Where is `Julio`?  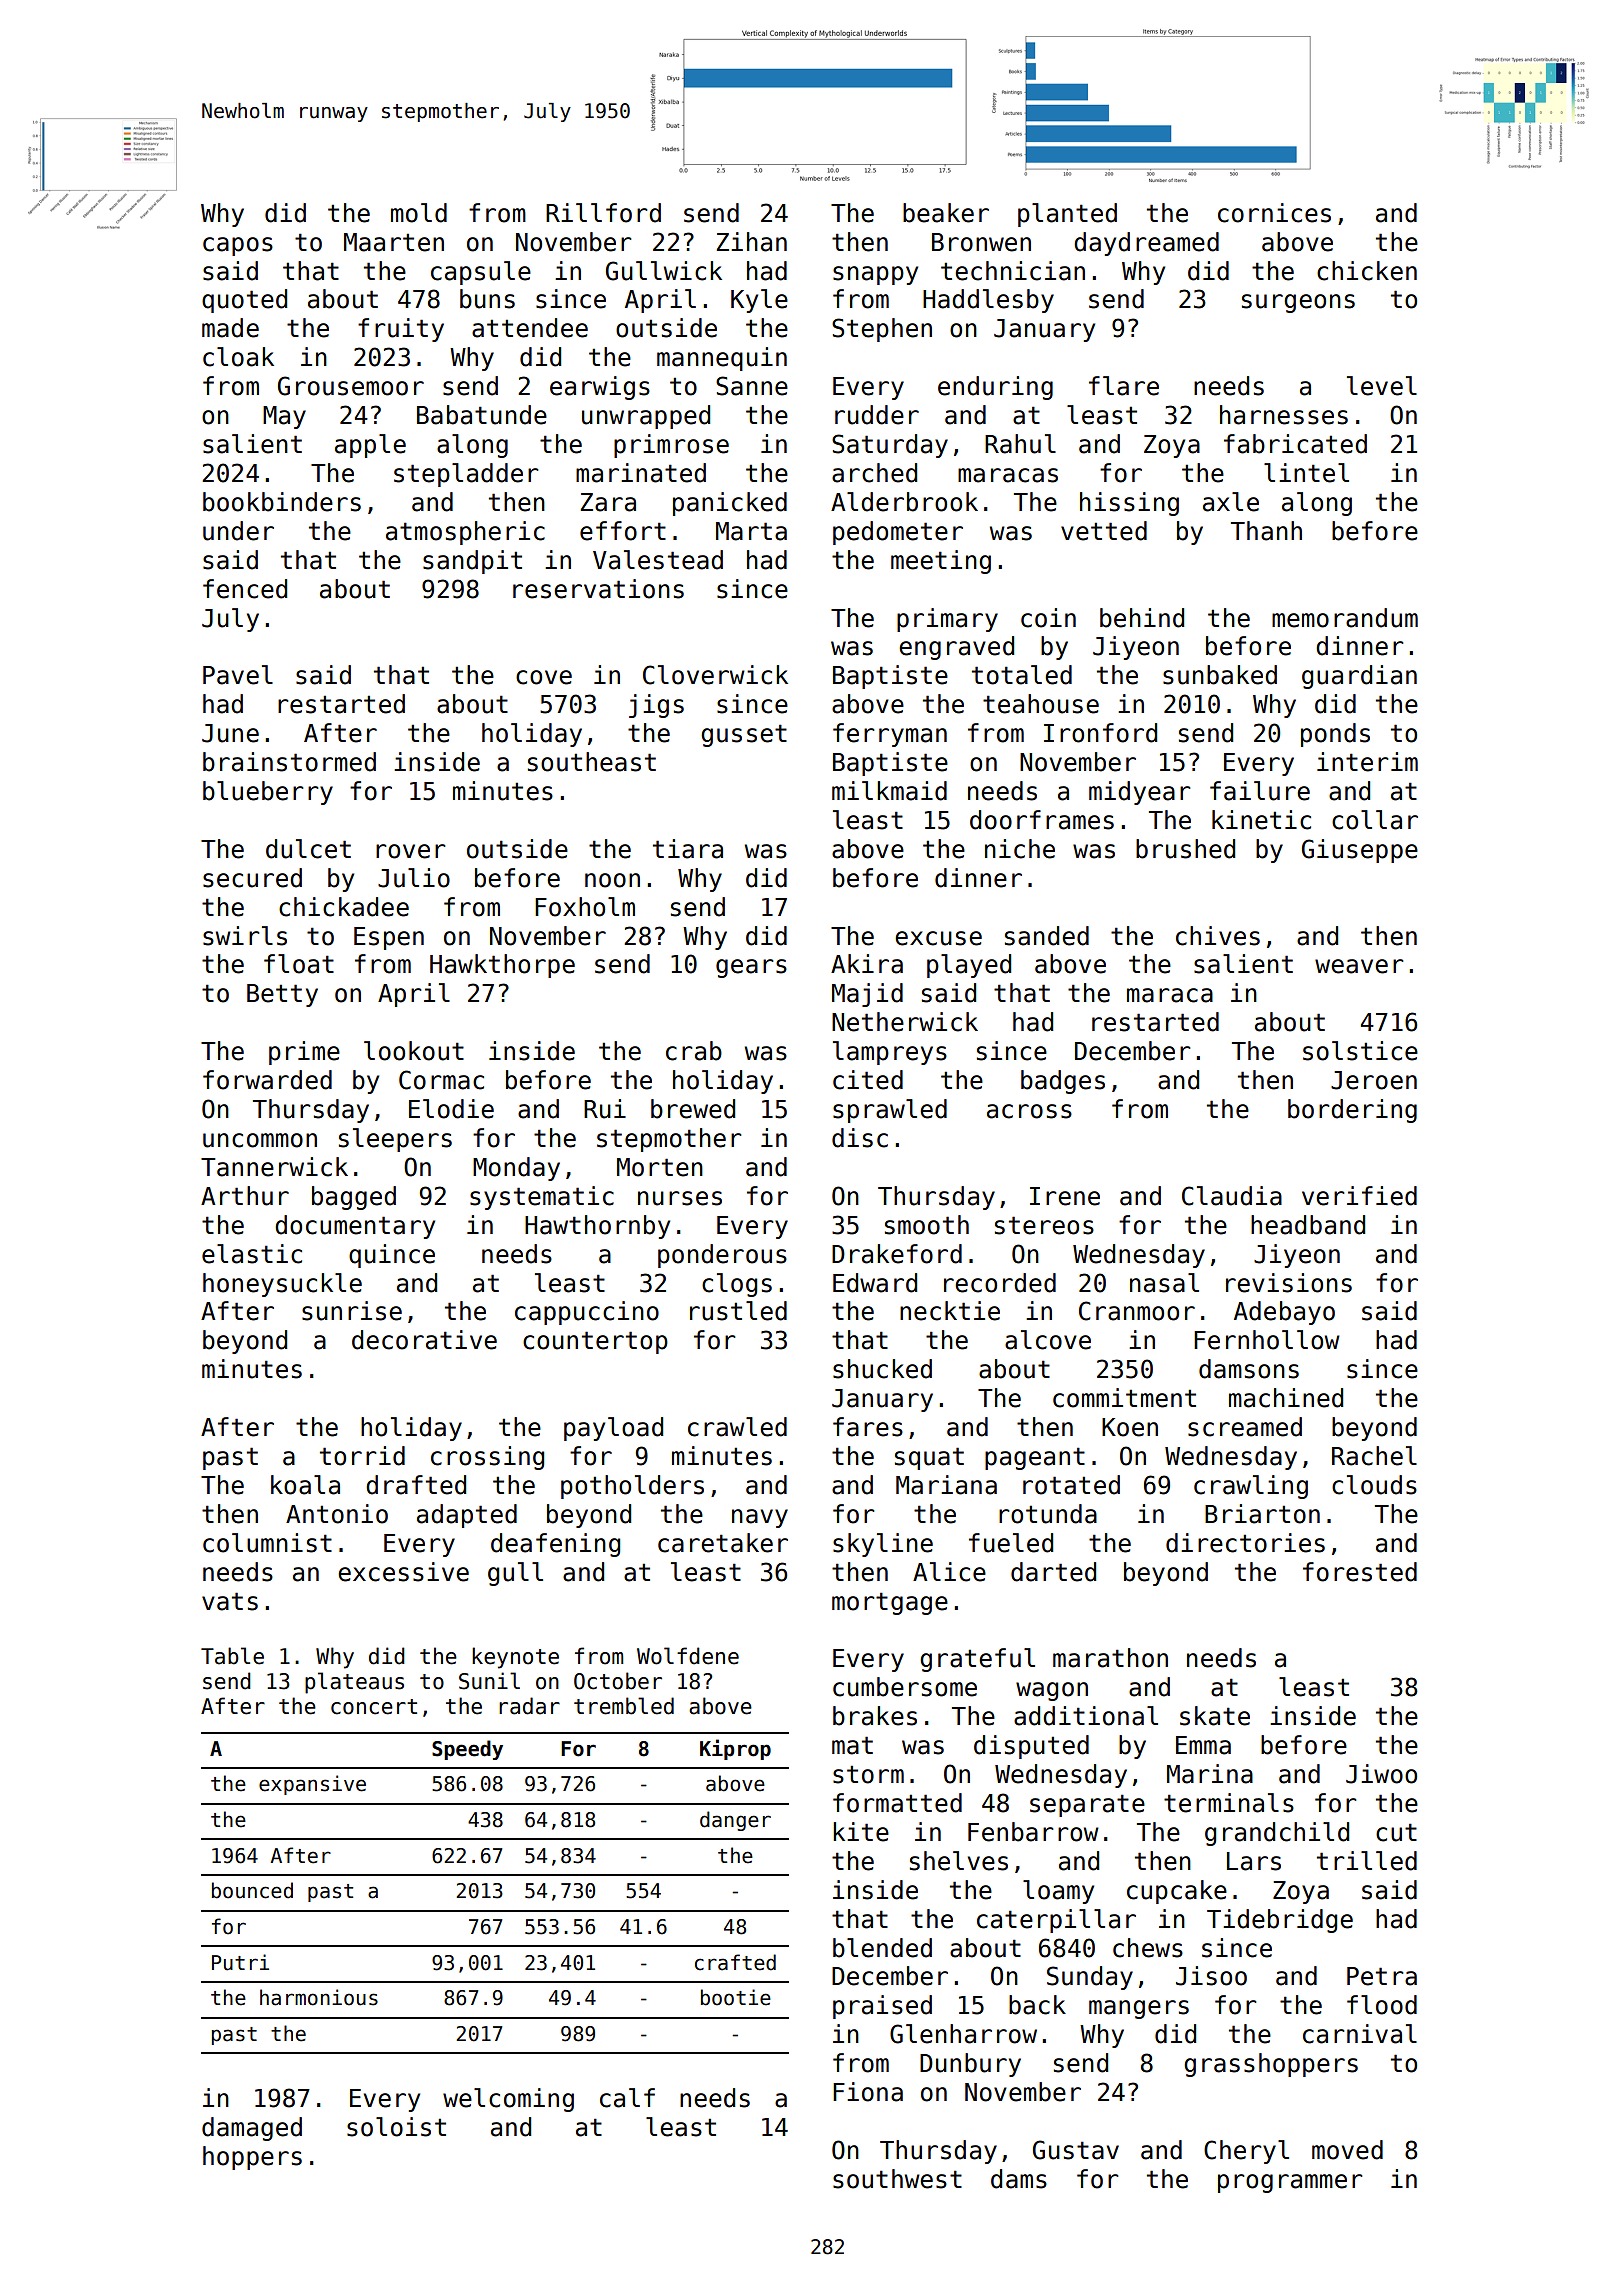
Julio is located at coordinates (414, 878).
